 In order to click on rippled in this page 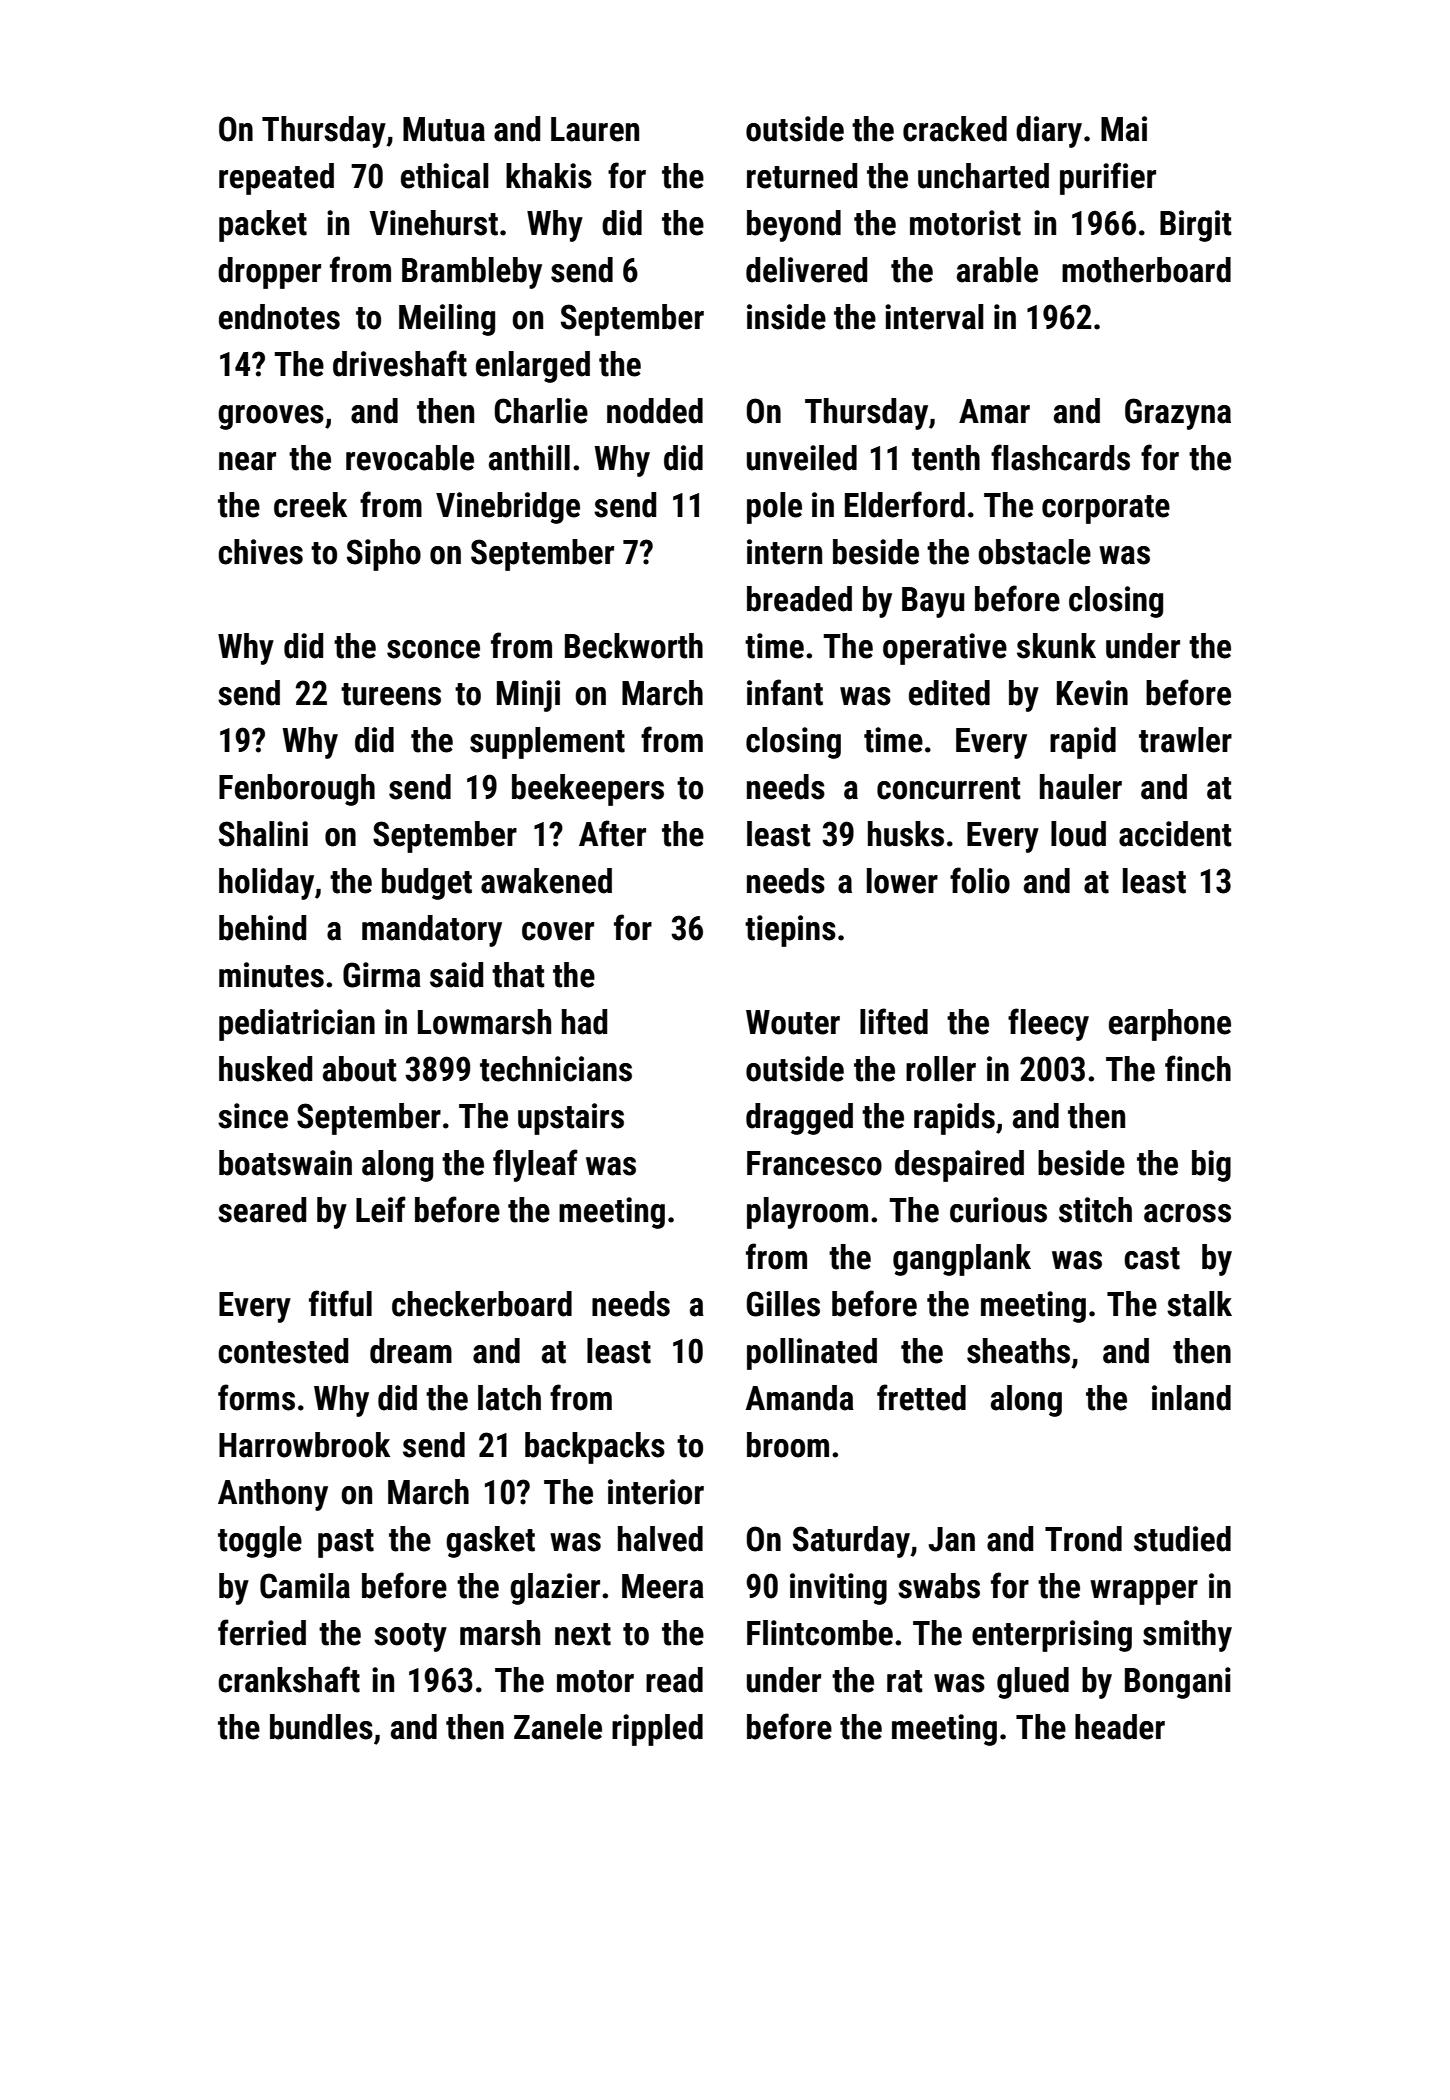, I will do `click(657, 1730)`.
